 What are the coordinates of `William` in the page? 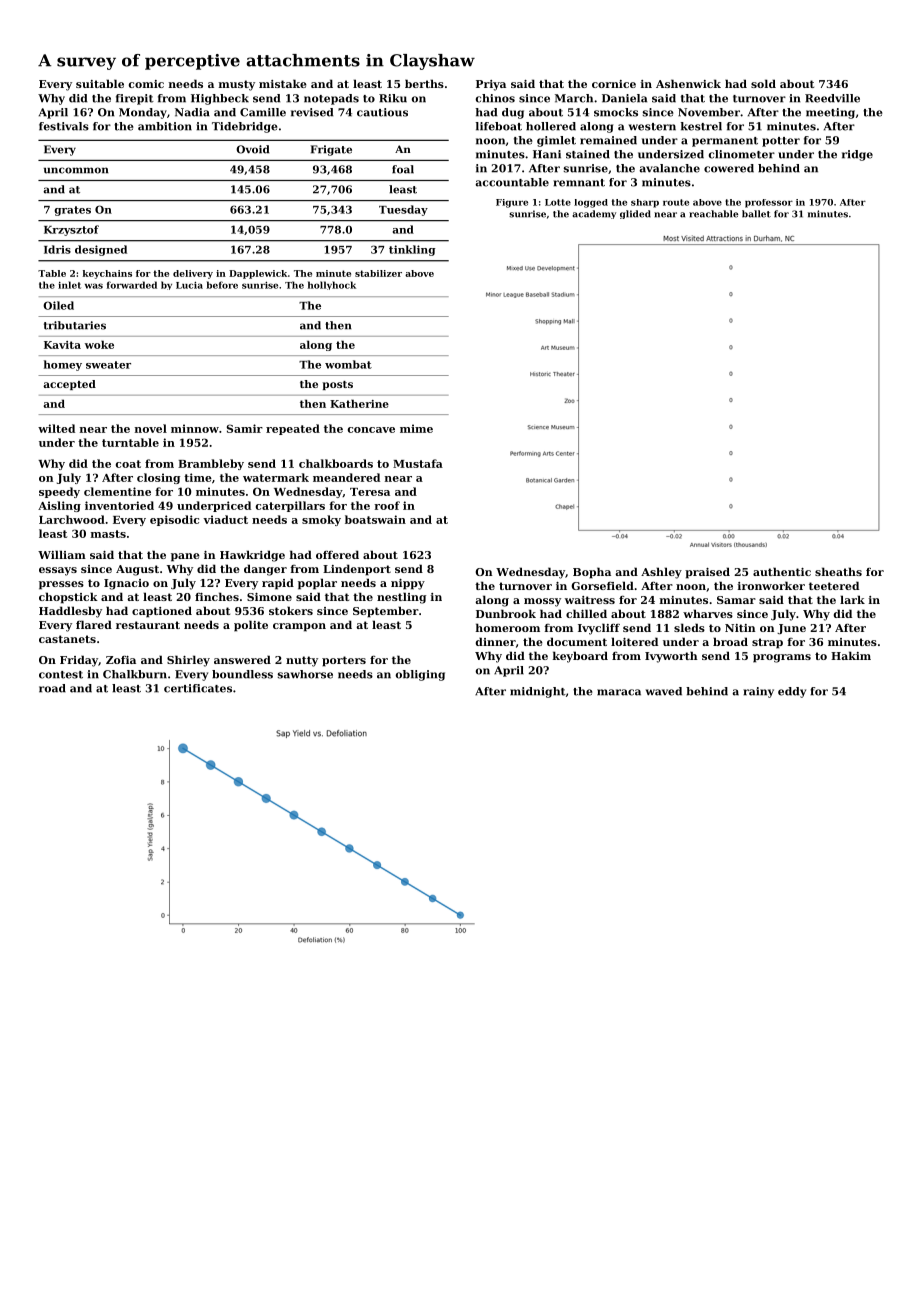 It's located at (62, 554).
